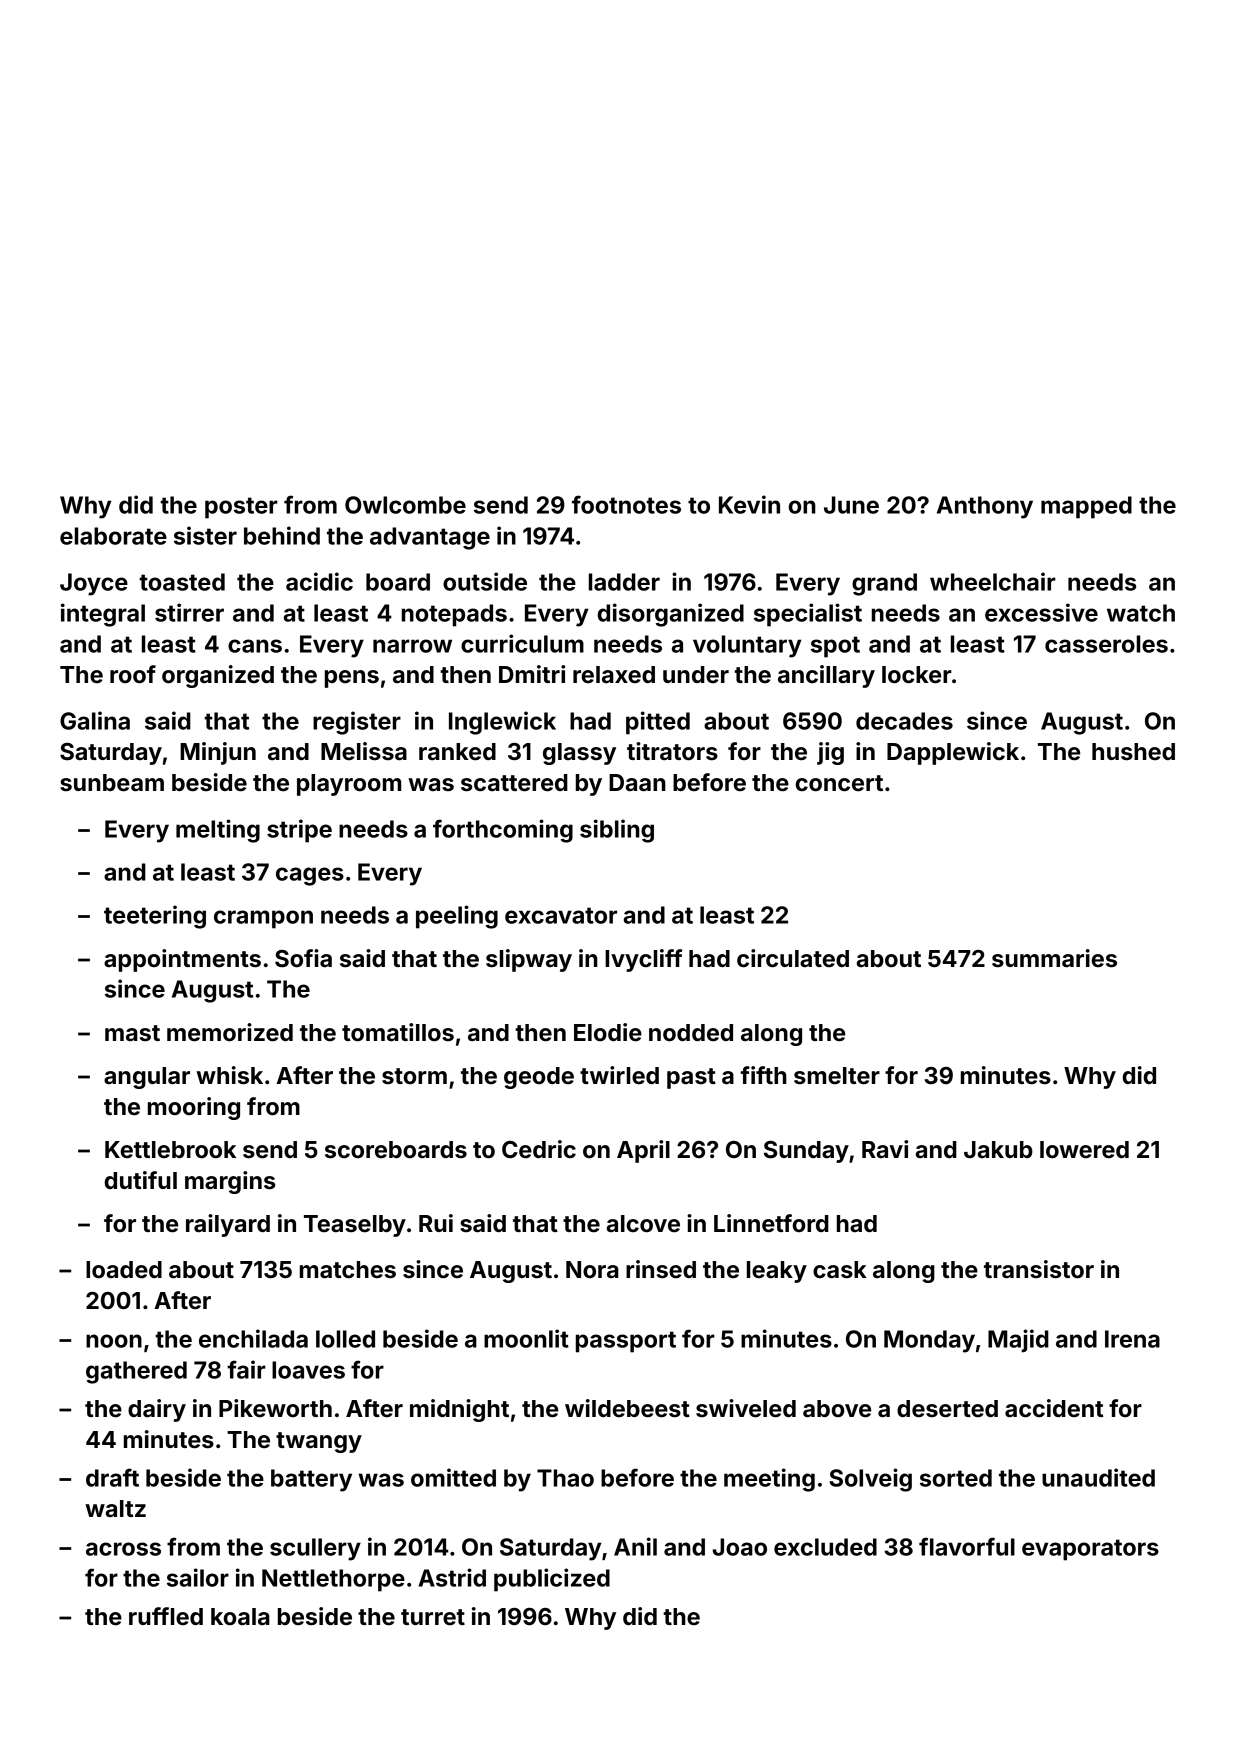 This screenshot has width=1236, height=1748. What do you see at coordinates (658, 723) in the screenshot?
I see `pitted` at bounding box center [658, 723].
